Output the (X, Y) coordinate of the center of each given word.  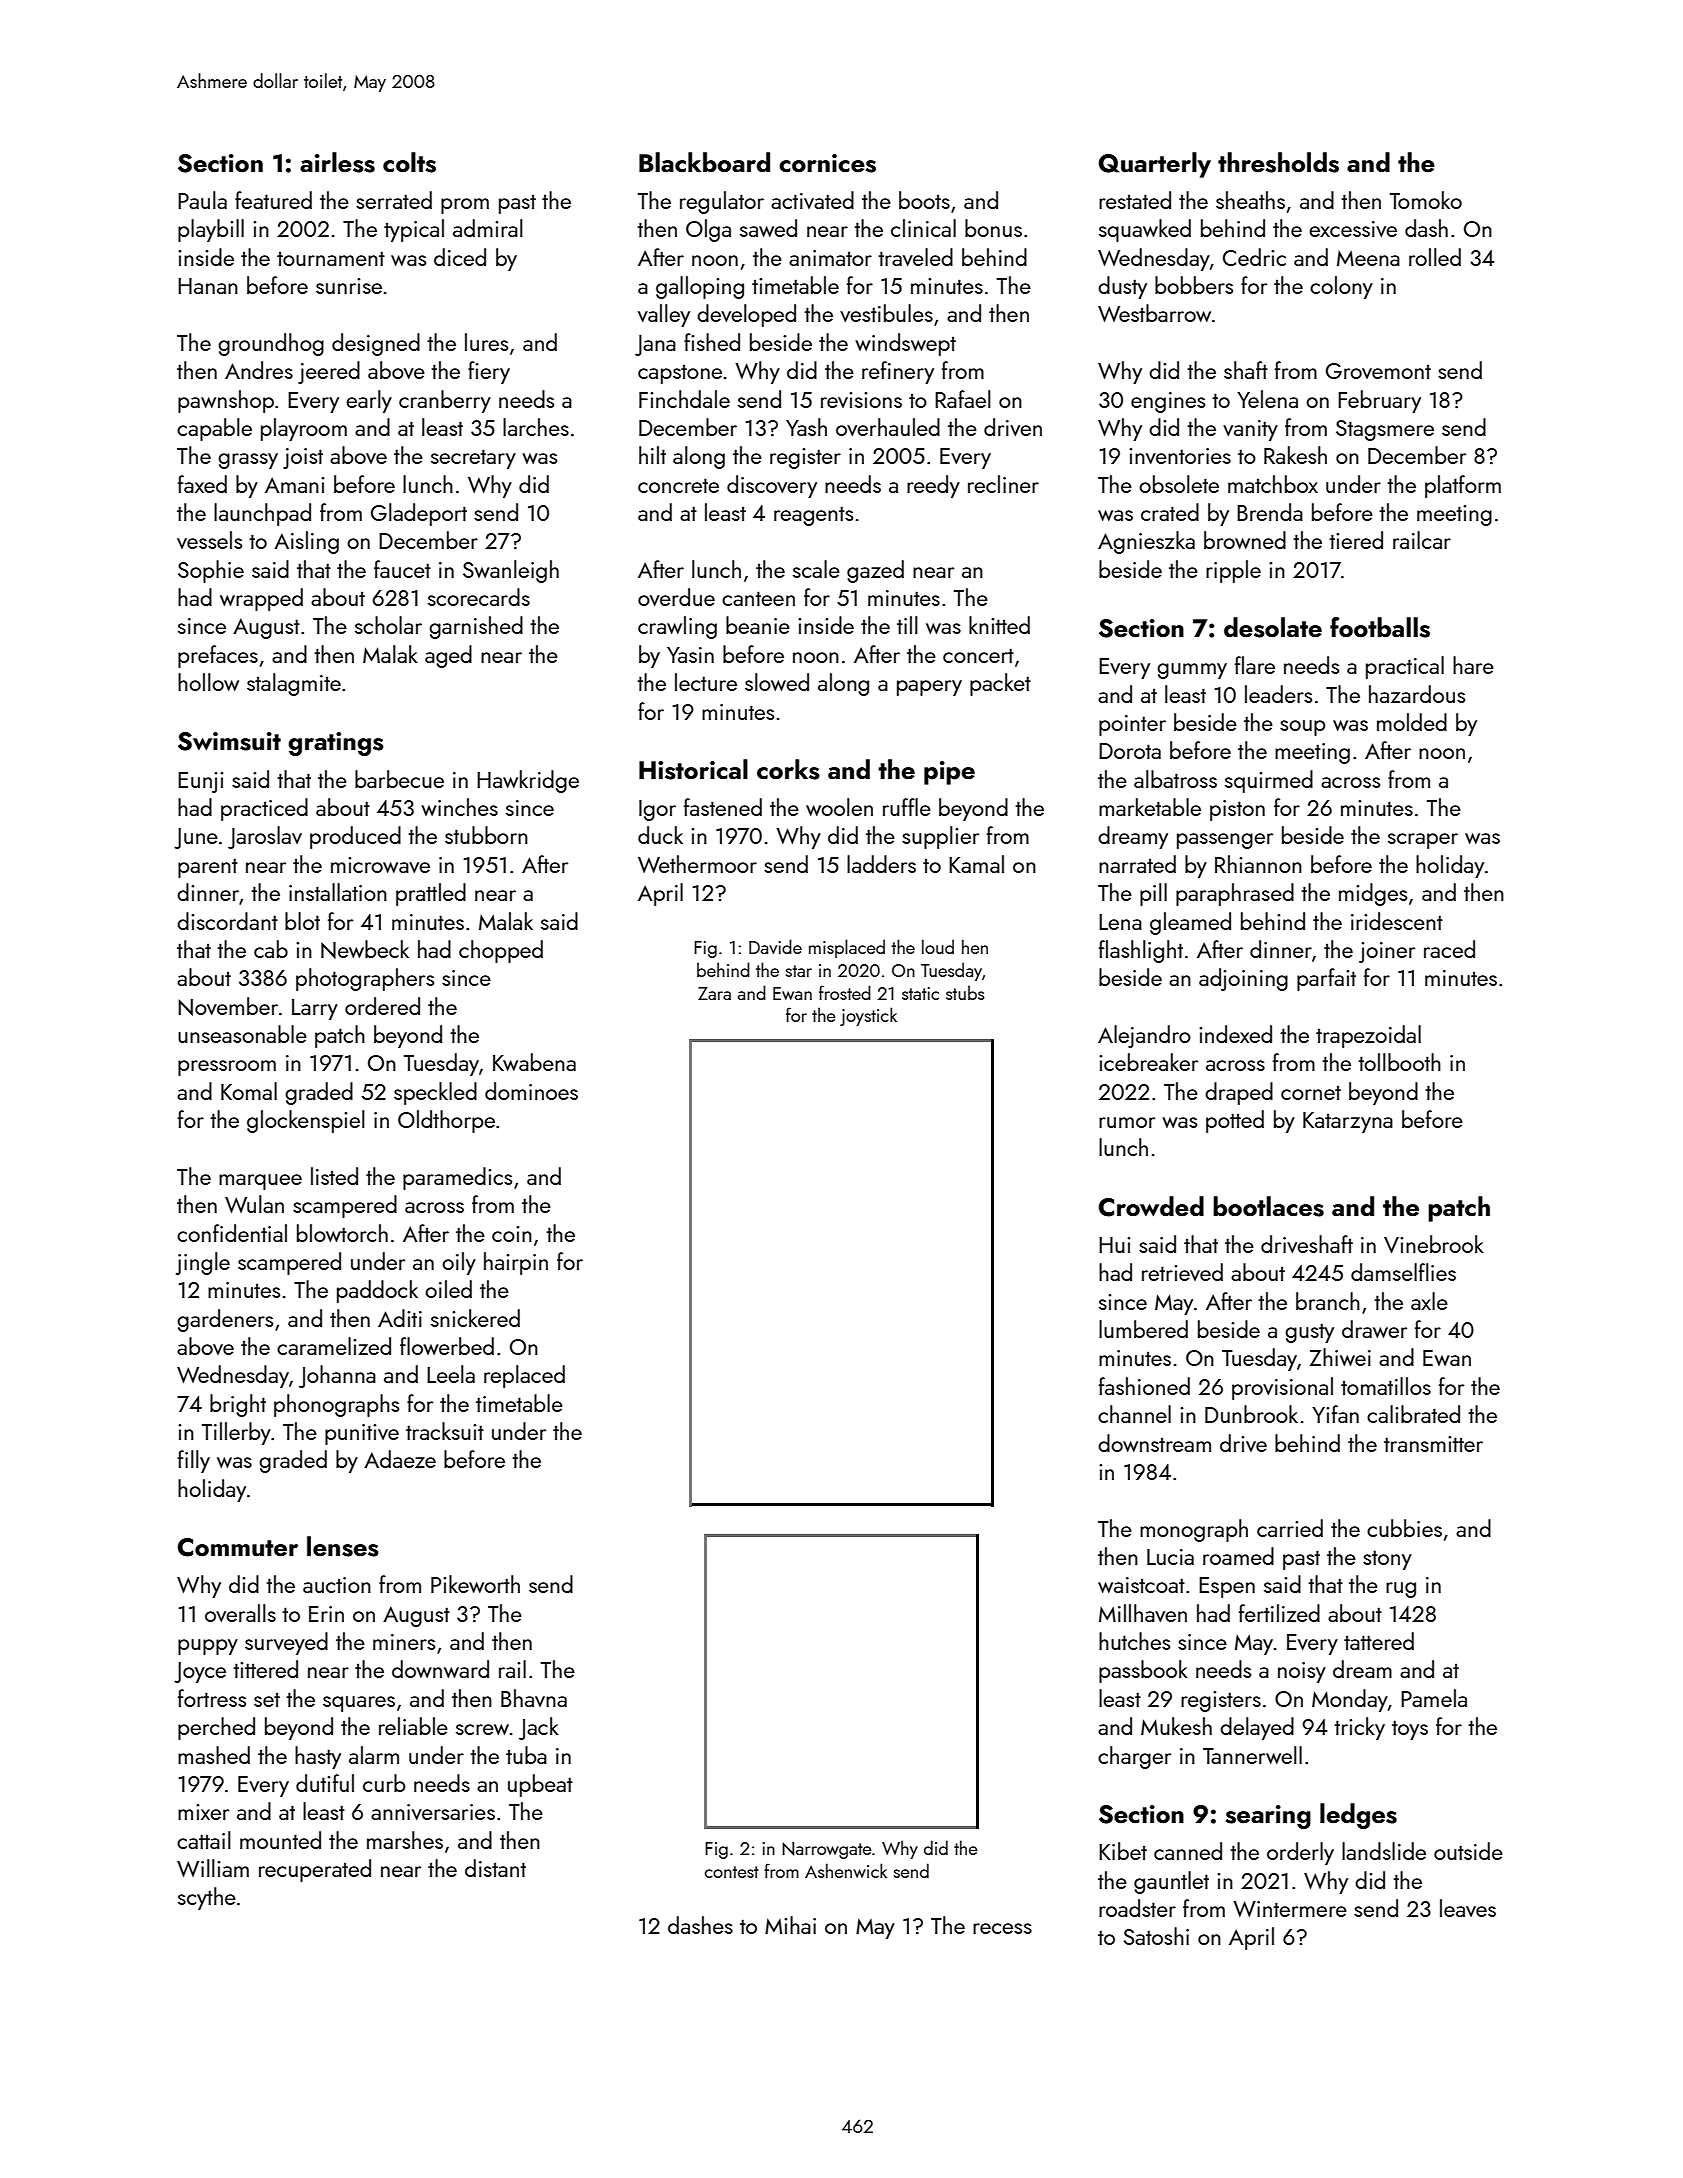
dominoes (531, 1091)
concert (978, 655)
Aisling (306, 542)
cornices (827, 163)
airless (337, 162)
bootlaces (1268, 1206)
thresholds (1278, 162)
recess (1002, 1928)
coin (512, 1234)
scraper (1423, 841)
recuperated (315, 1870)
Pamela (1434, 1698)
